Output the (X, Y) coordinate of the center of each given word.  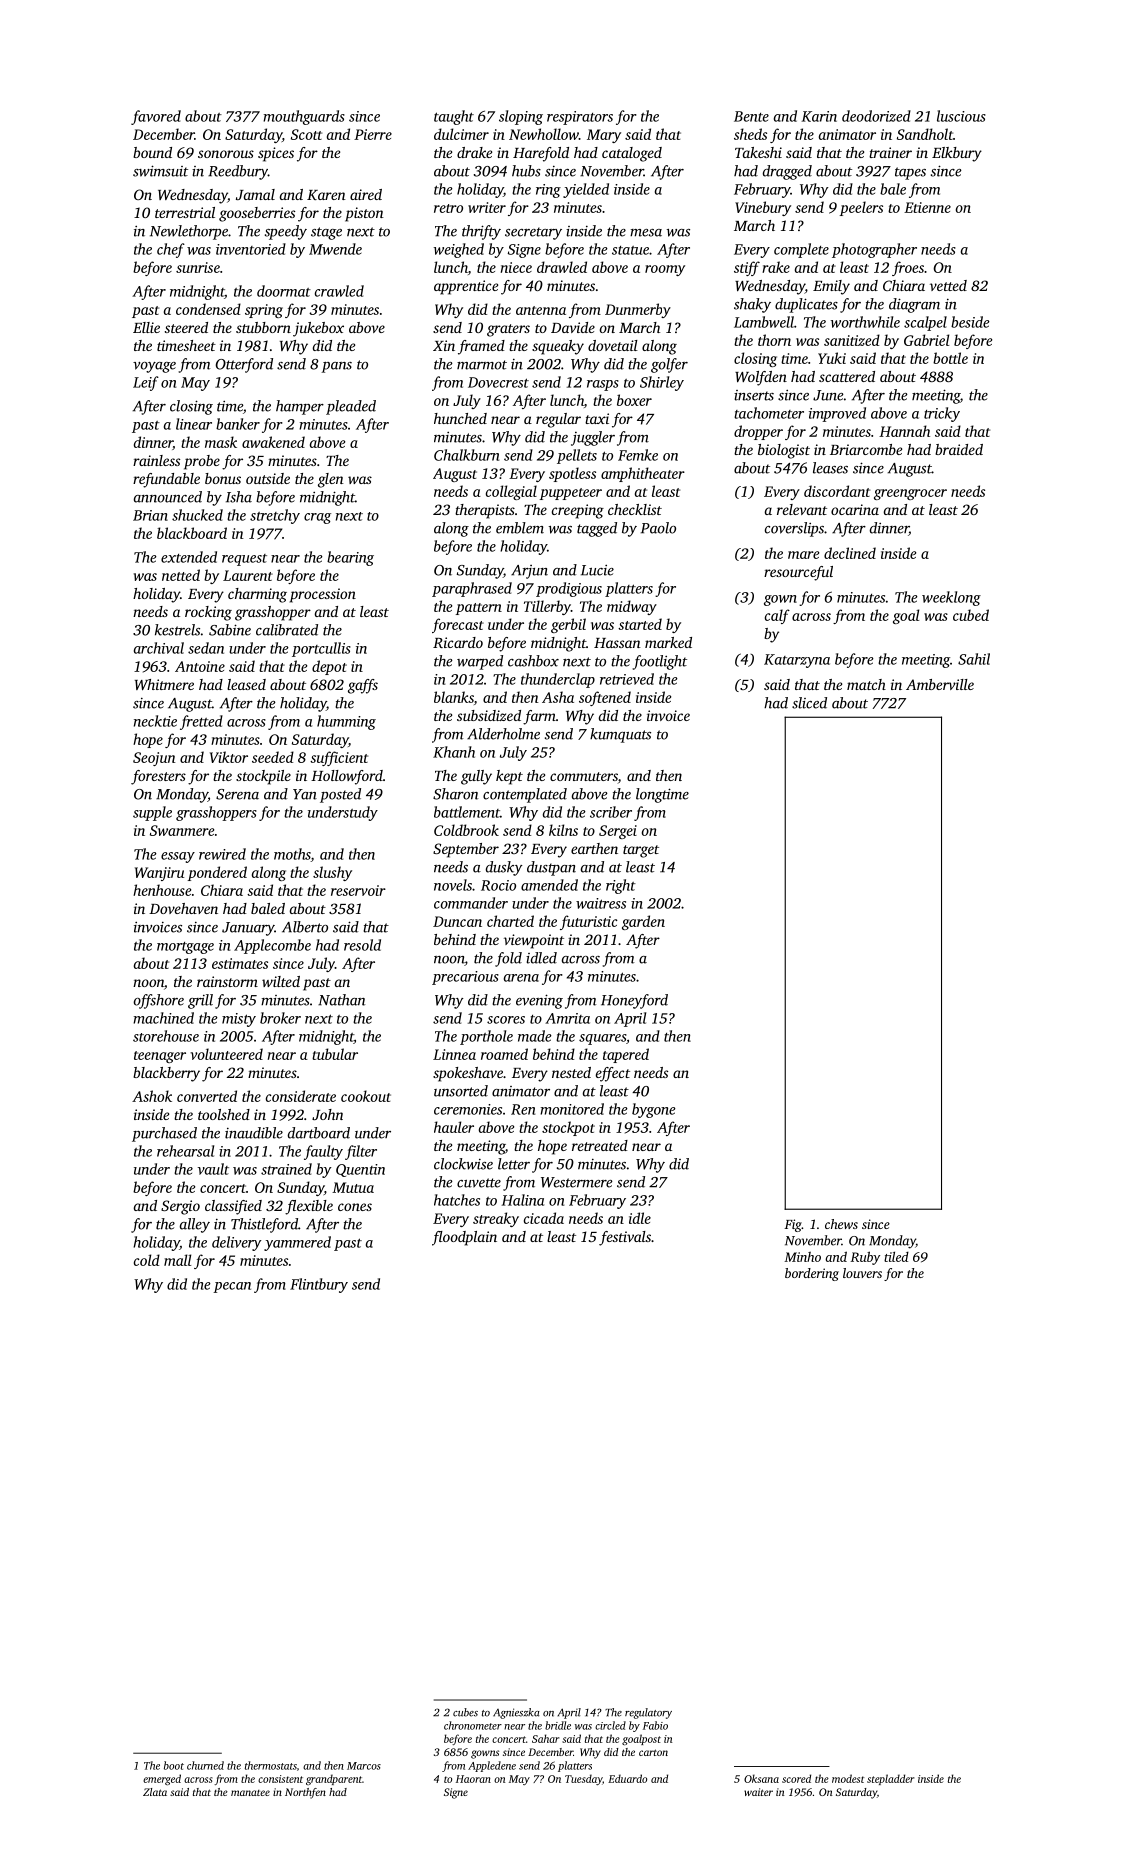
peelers (861, 208)
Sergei (618, 832)
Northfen (305, 1793)
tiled (896, 1256)
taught (454, 117)
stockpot (568, 1128)
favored (156, 117)
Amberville (940, 684)
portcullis (321, 649)
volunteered (226, 1054)
